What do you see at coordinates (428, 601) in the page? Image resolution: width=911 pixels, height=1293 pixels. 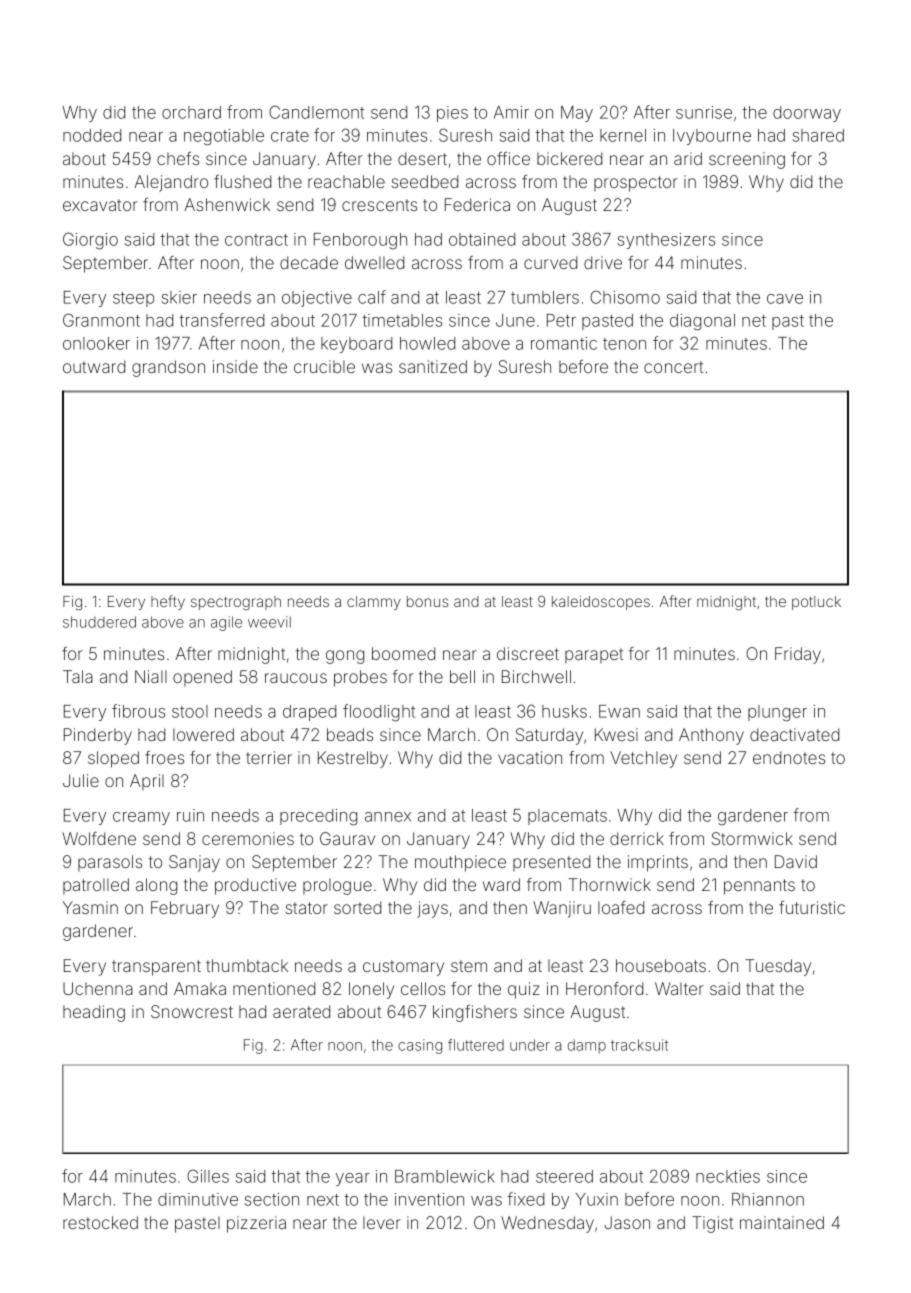 I see `bonus` at bounding box center [428, 601].
